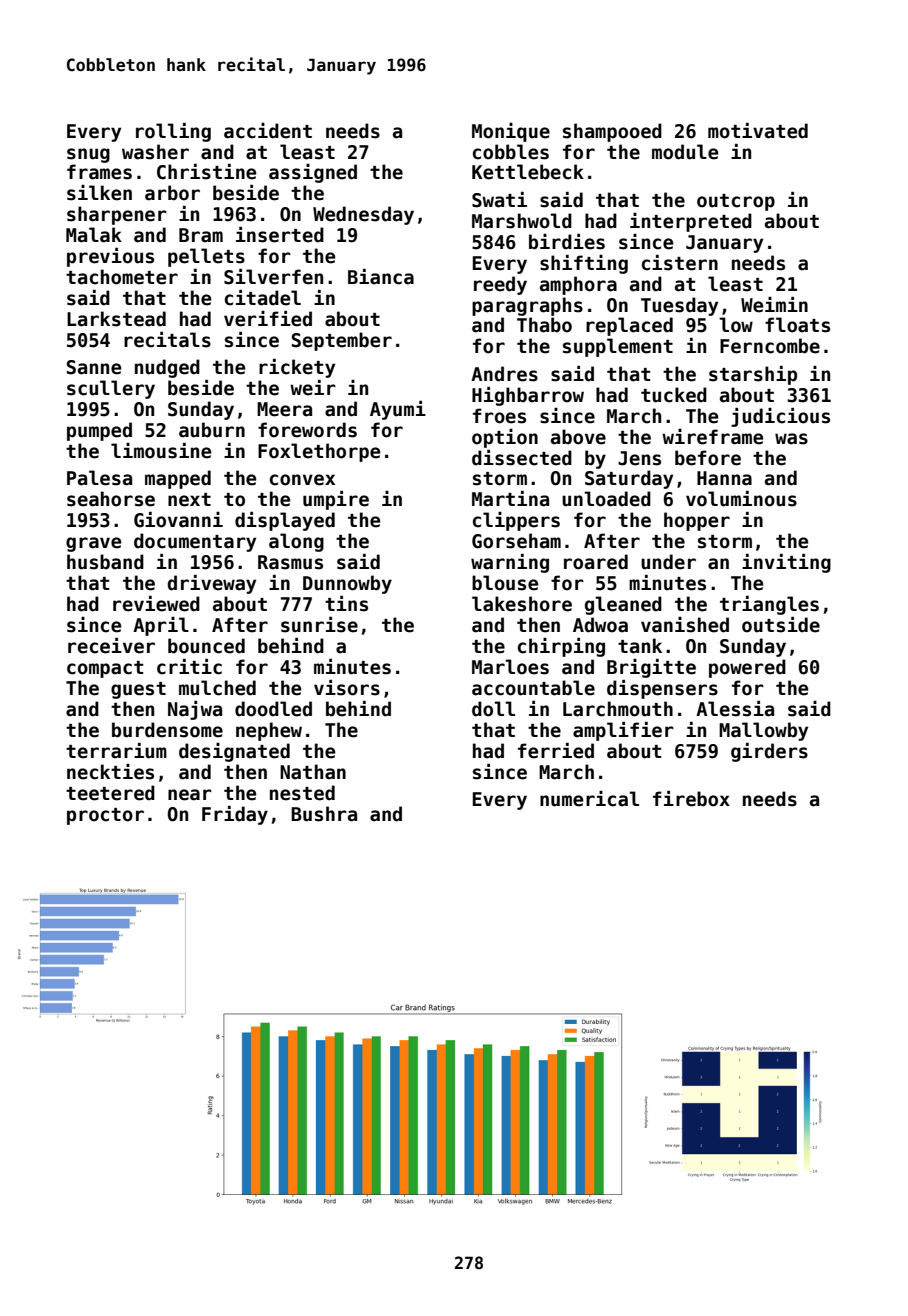 This screenshot has height=1316, width=908. I want to click on frames, so click(99, 172).
